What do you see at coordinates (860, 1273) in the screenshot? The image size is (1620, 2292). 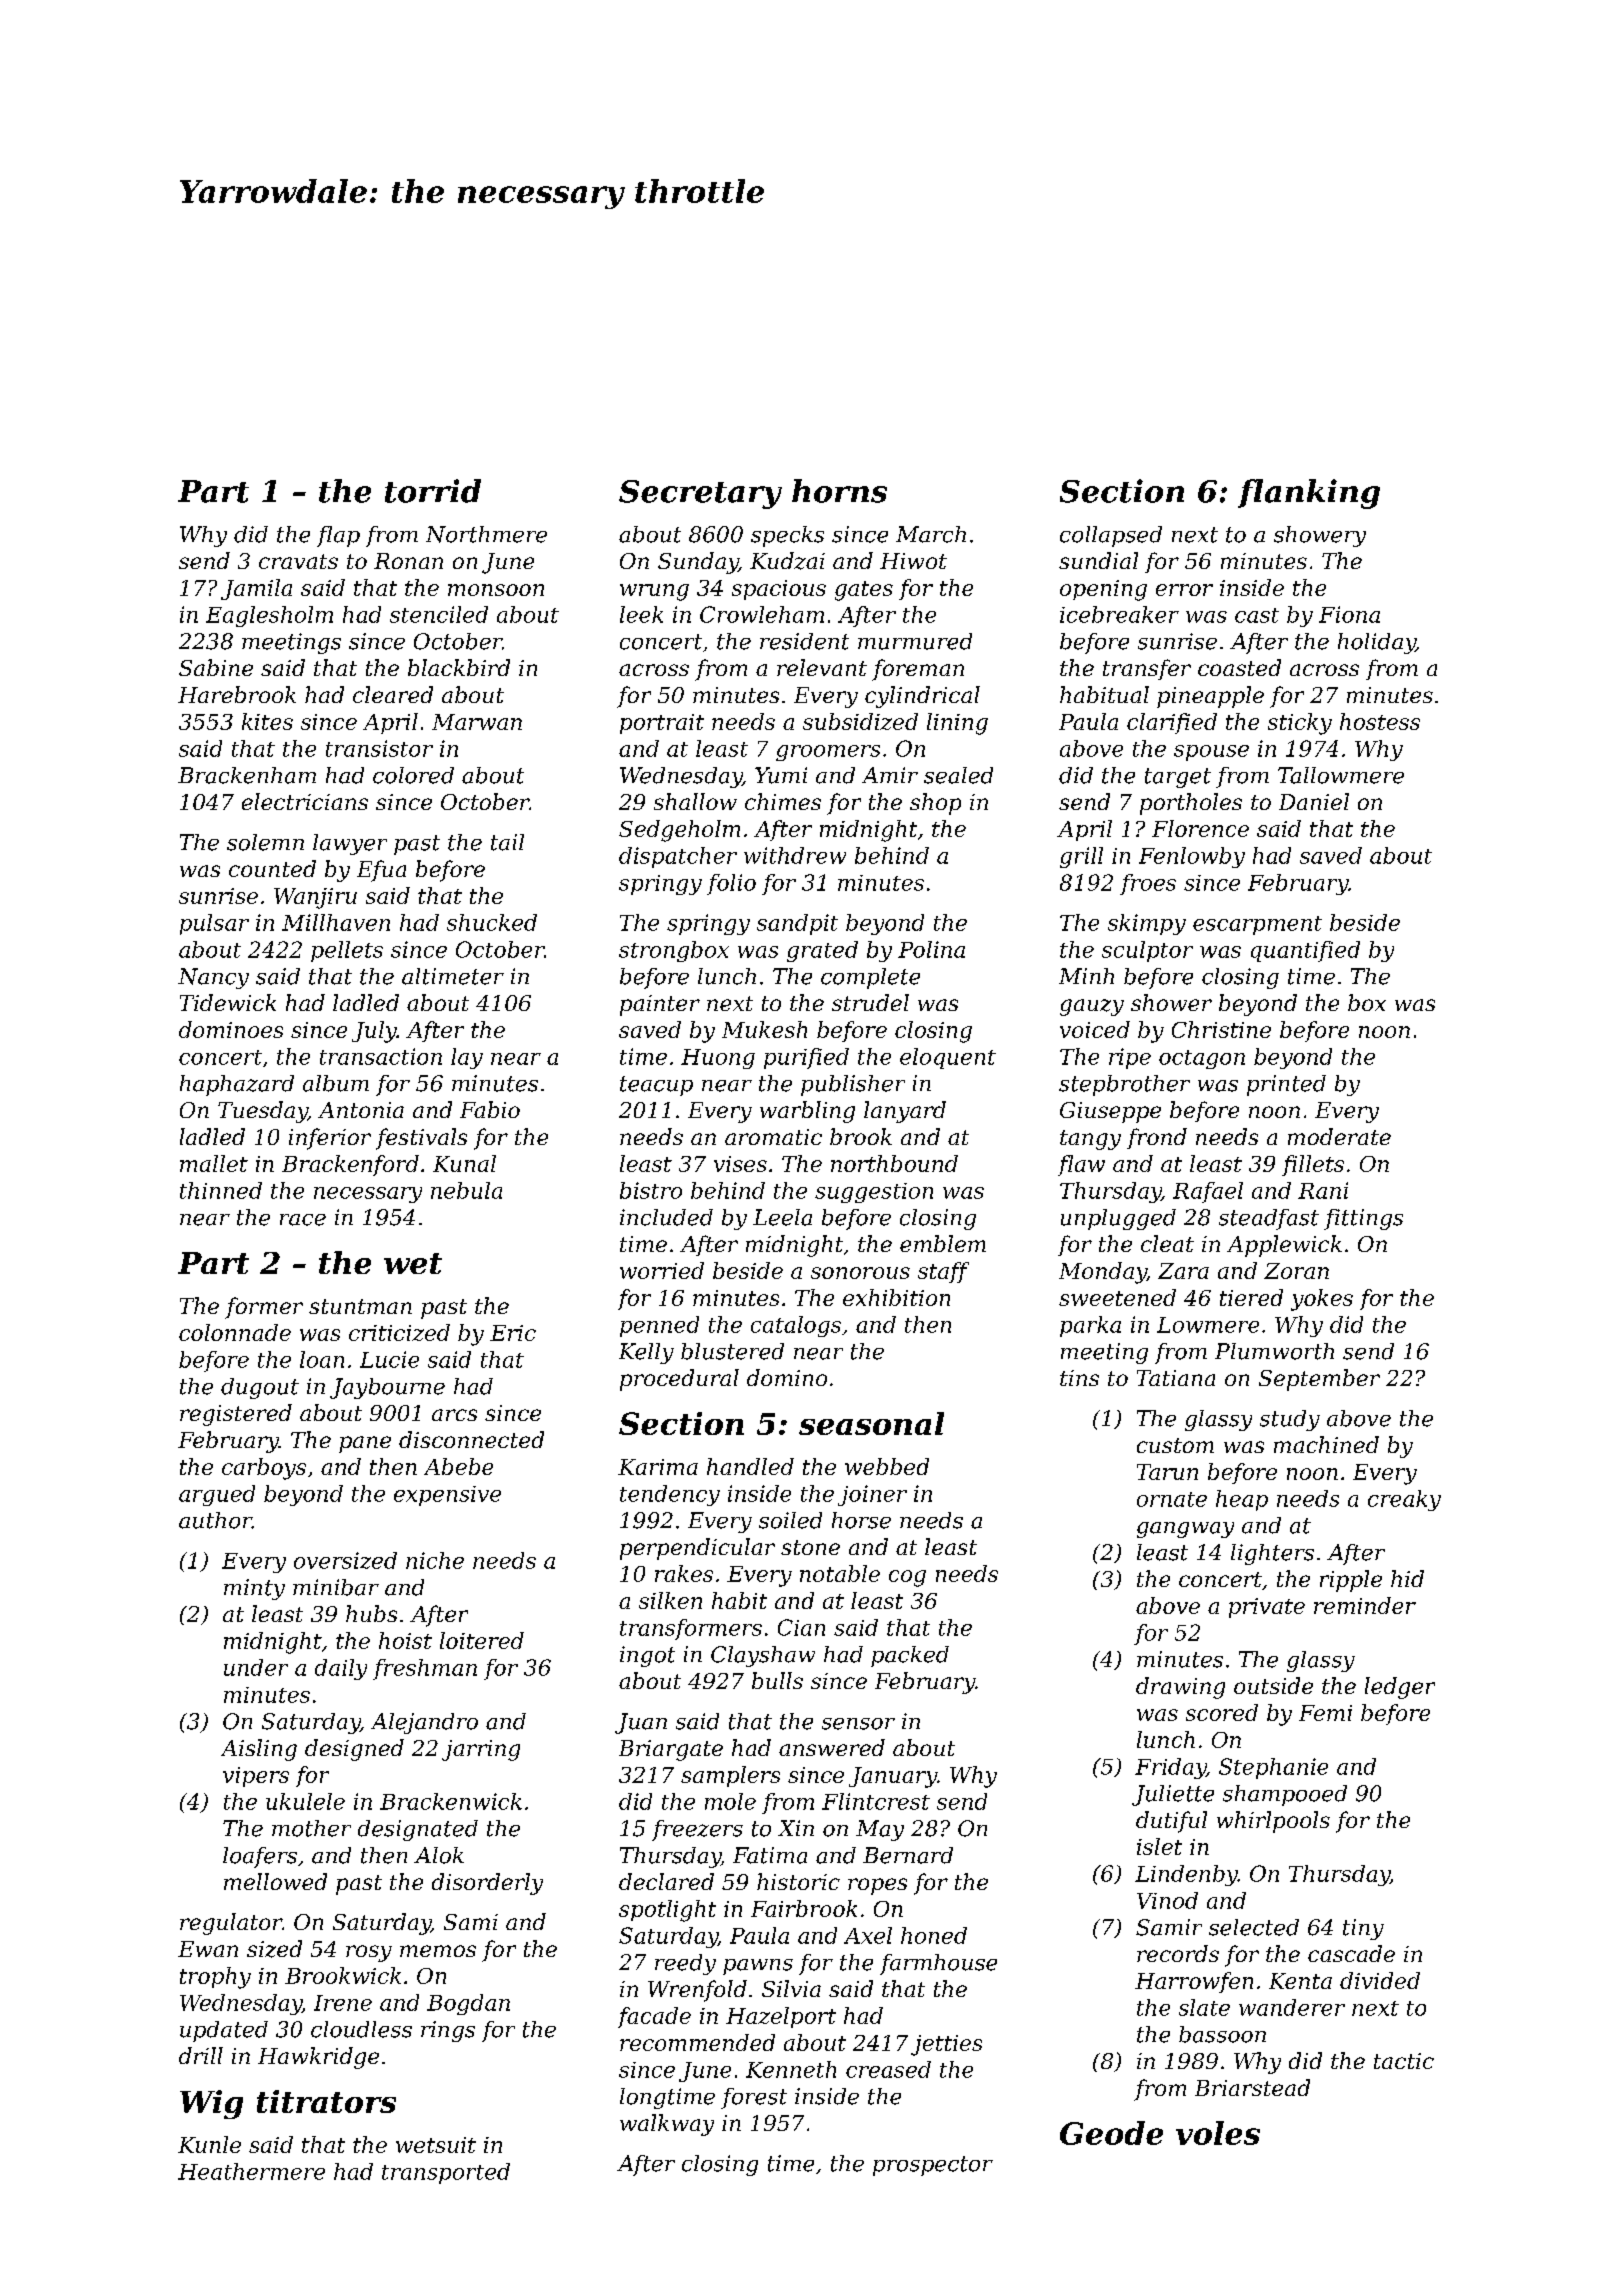 I see `sonorous` at bounding box center [860, 1273].
